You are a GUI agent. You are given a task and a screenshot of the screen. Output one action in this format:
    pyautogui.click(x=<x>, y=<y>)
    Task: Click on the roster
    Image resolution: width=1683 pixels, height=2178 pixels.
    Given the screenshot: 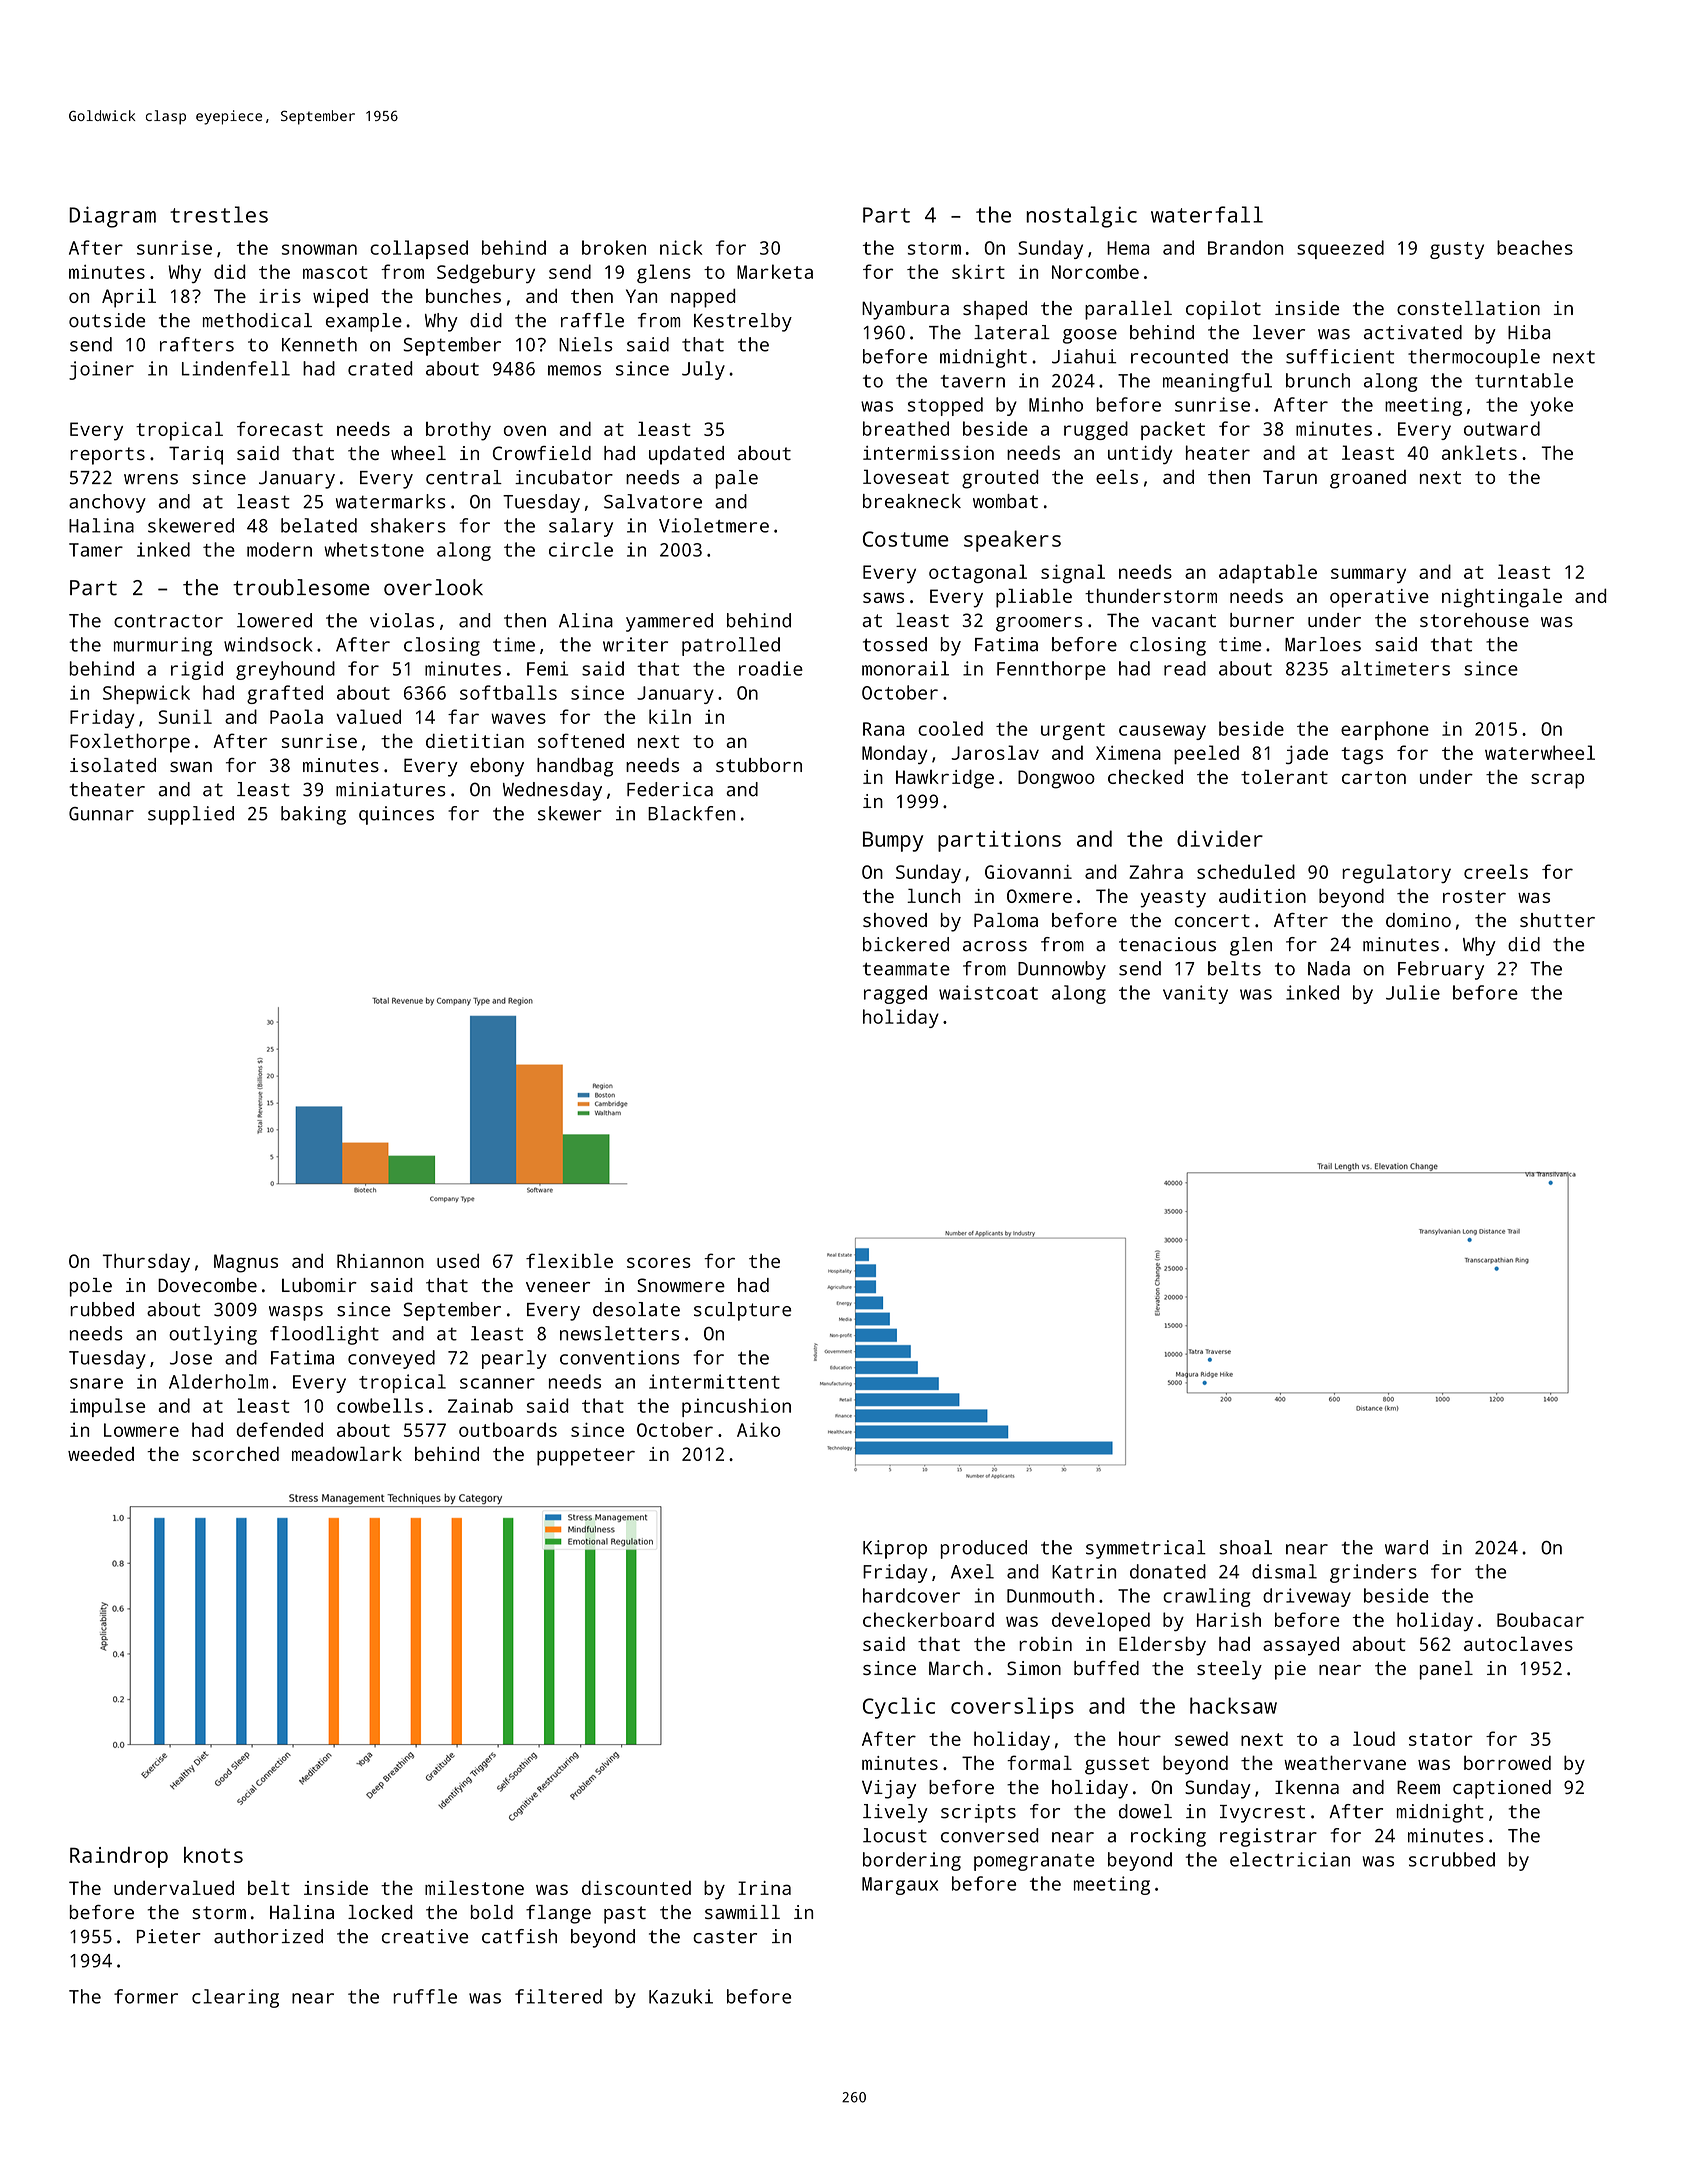 What is the action you would take?
    pyautogui.click(x=1474, y=896)
